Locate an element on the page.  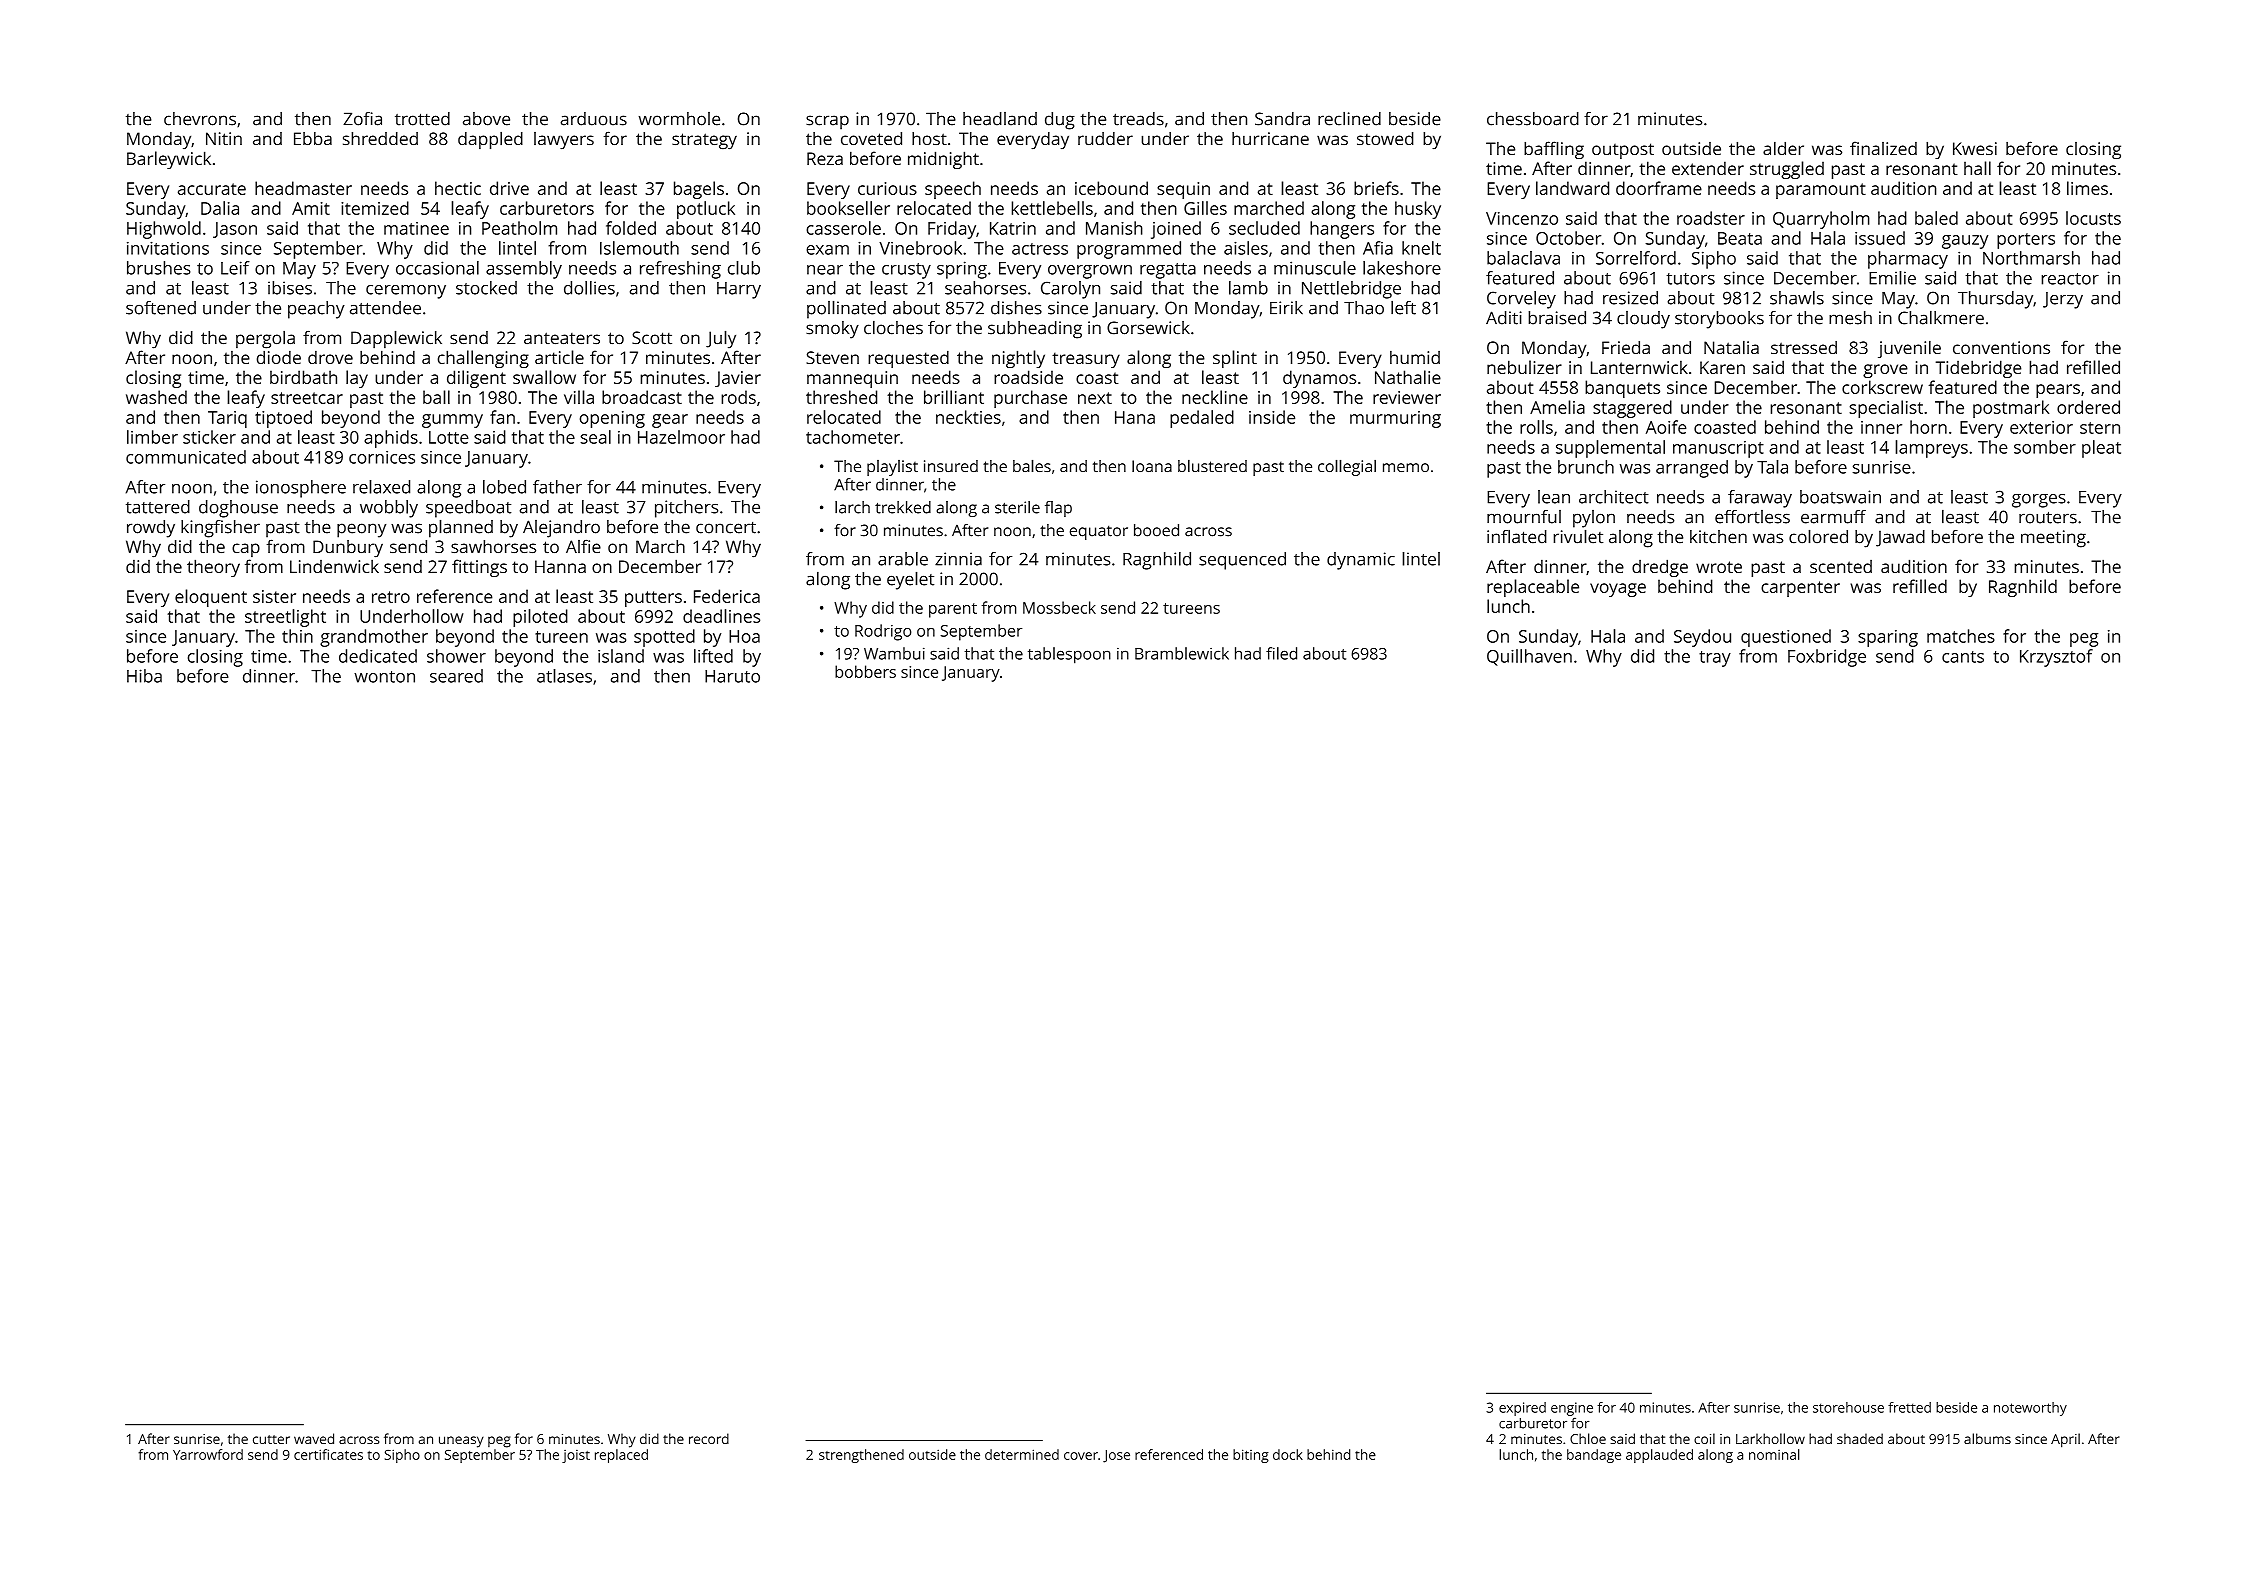
record is located at coordinates (709, 1438).
